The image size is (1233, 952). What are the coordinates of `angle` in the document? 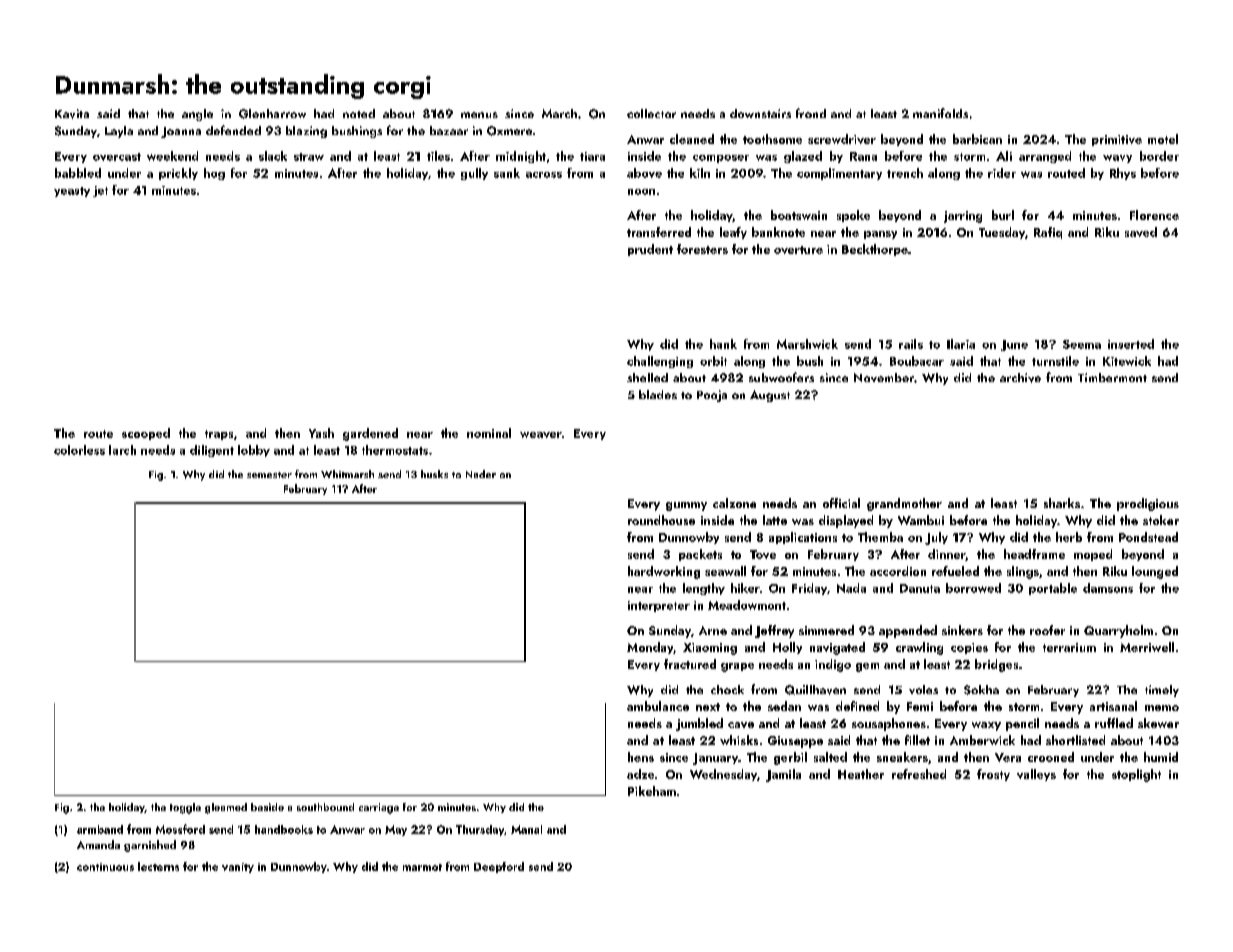 It's located at (197, 115).
